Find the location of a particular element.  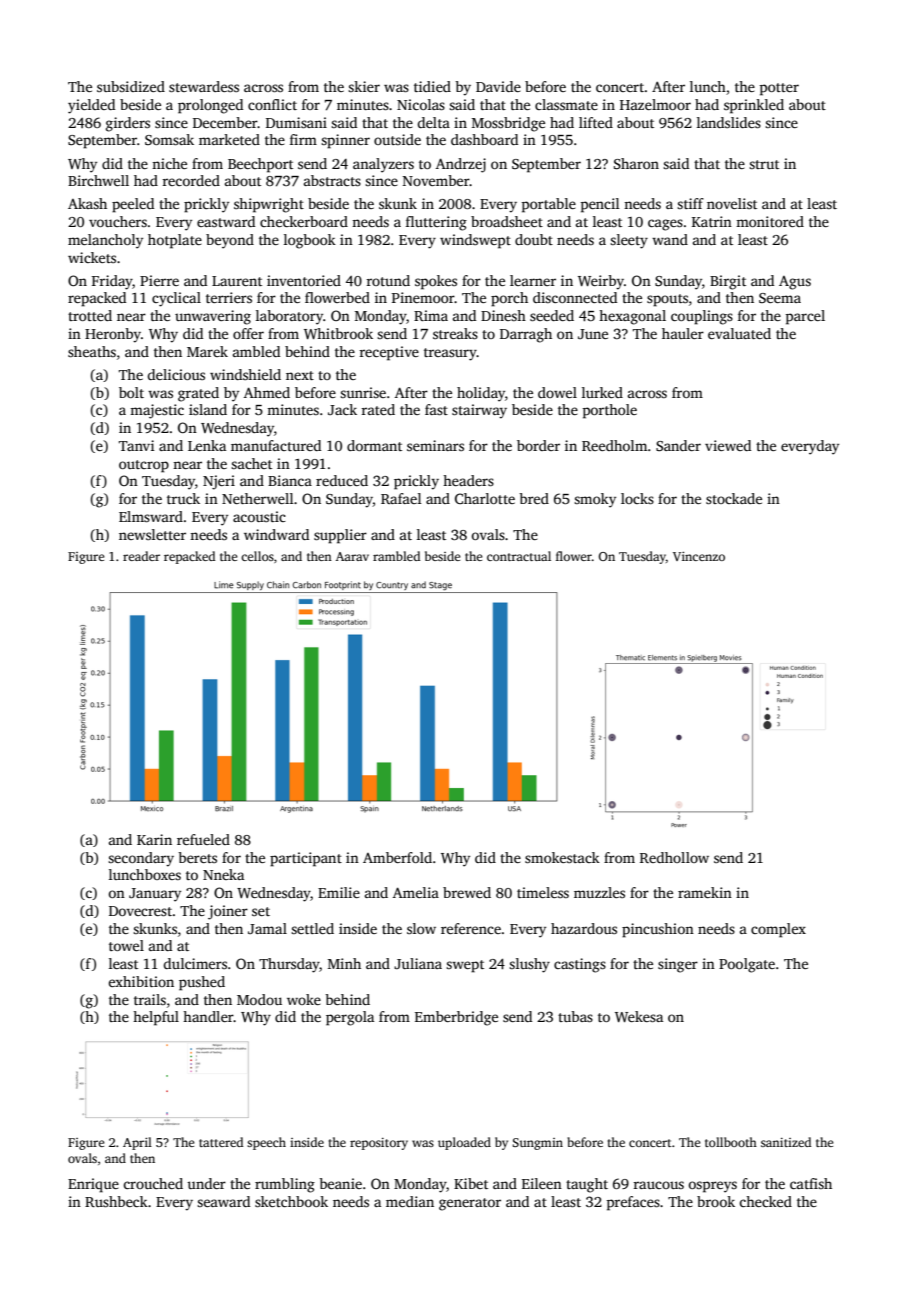

Vincenzo is located at coordinates (699, 556).
